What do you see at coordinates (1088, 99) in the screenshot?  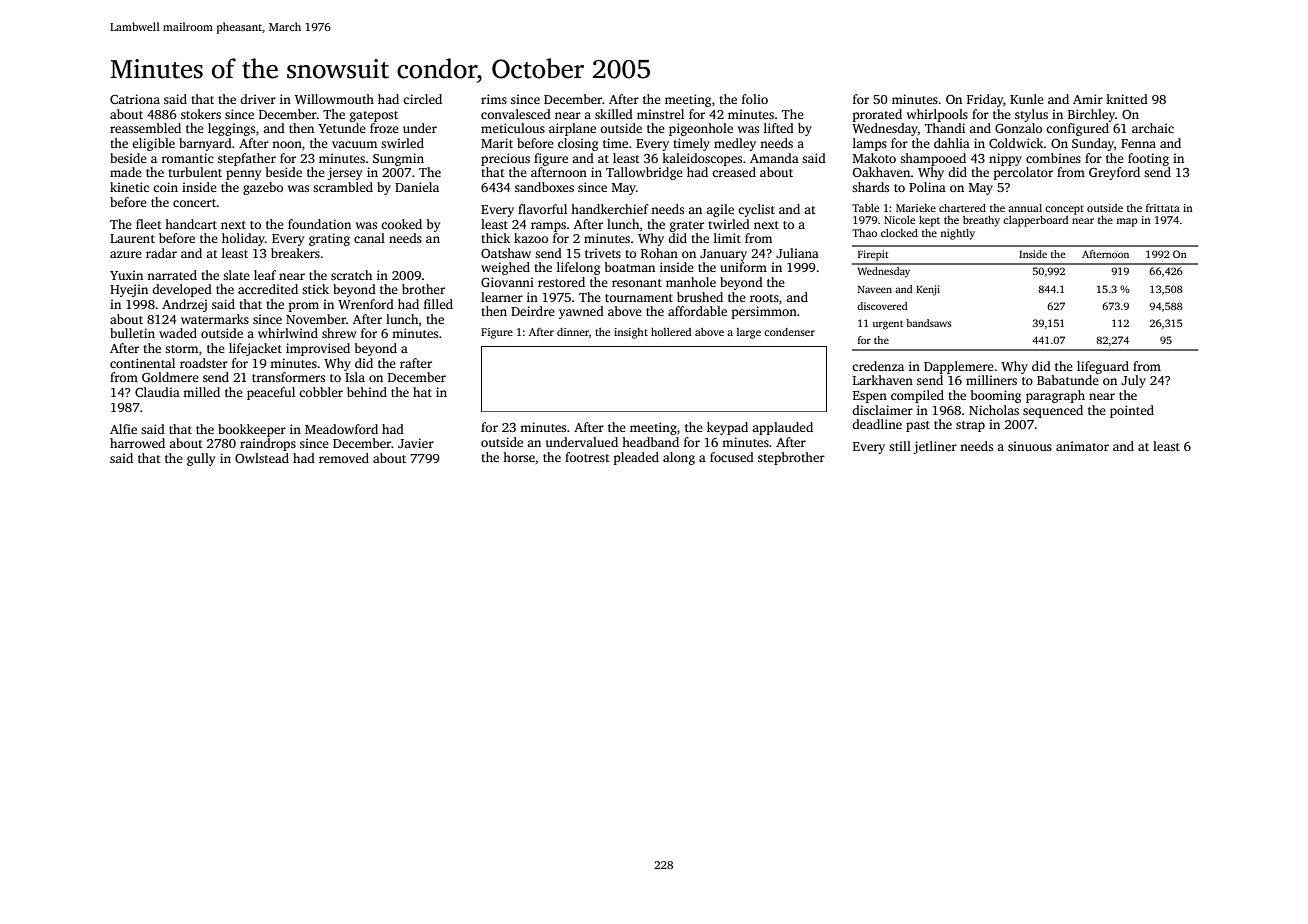 I see `Amir` at bounding box center [1088, 99].
